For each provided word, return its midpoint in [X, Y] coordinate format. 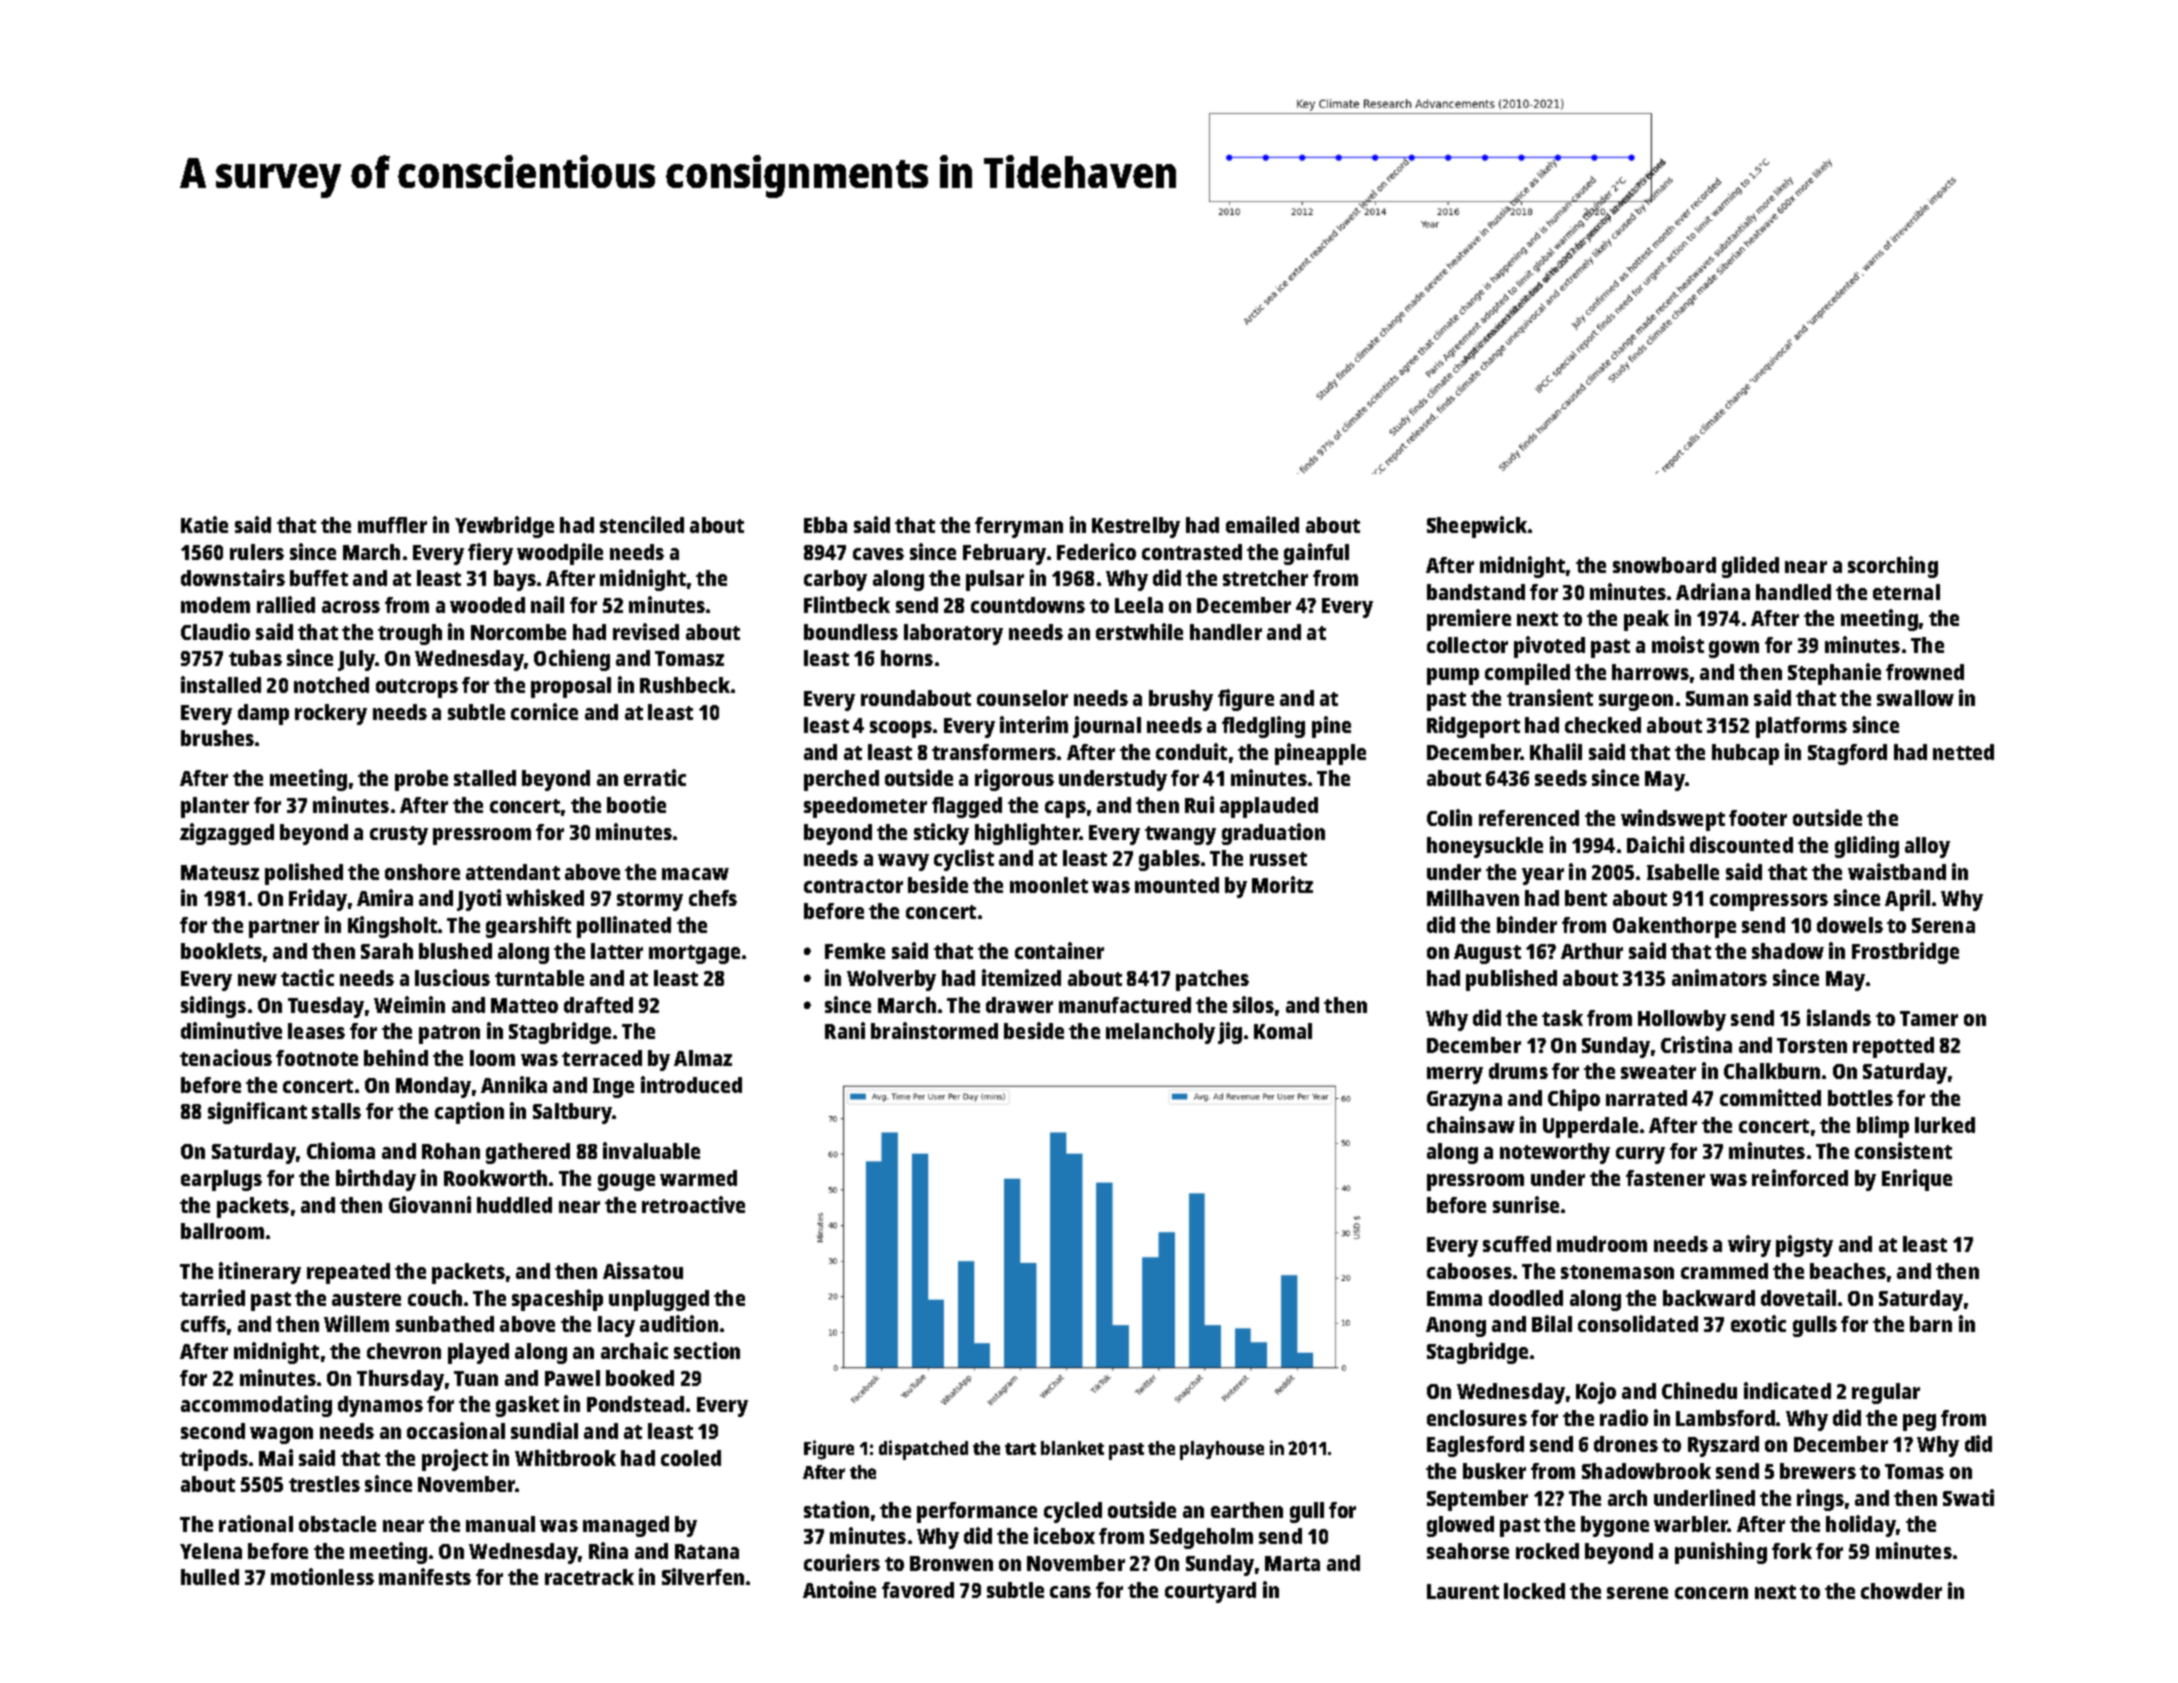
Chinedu [1699, 1390]
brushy [1181, 700]
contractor [853, 886]
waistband [1897, 871]
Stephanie [1834, 674]
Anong [1456, 1327]
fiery [490, 554]
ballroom [222, 1231]
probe [421, 780]
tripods [214, 1460]
